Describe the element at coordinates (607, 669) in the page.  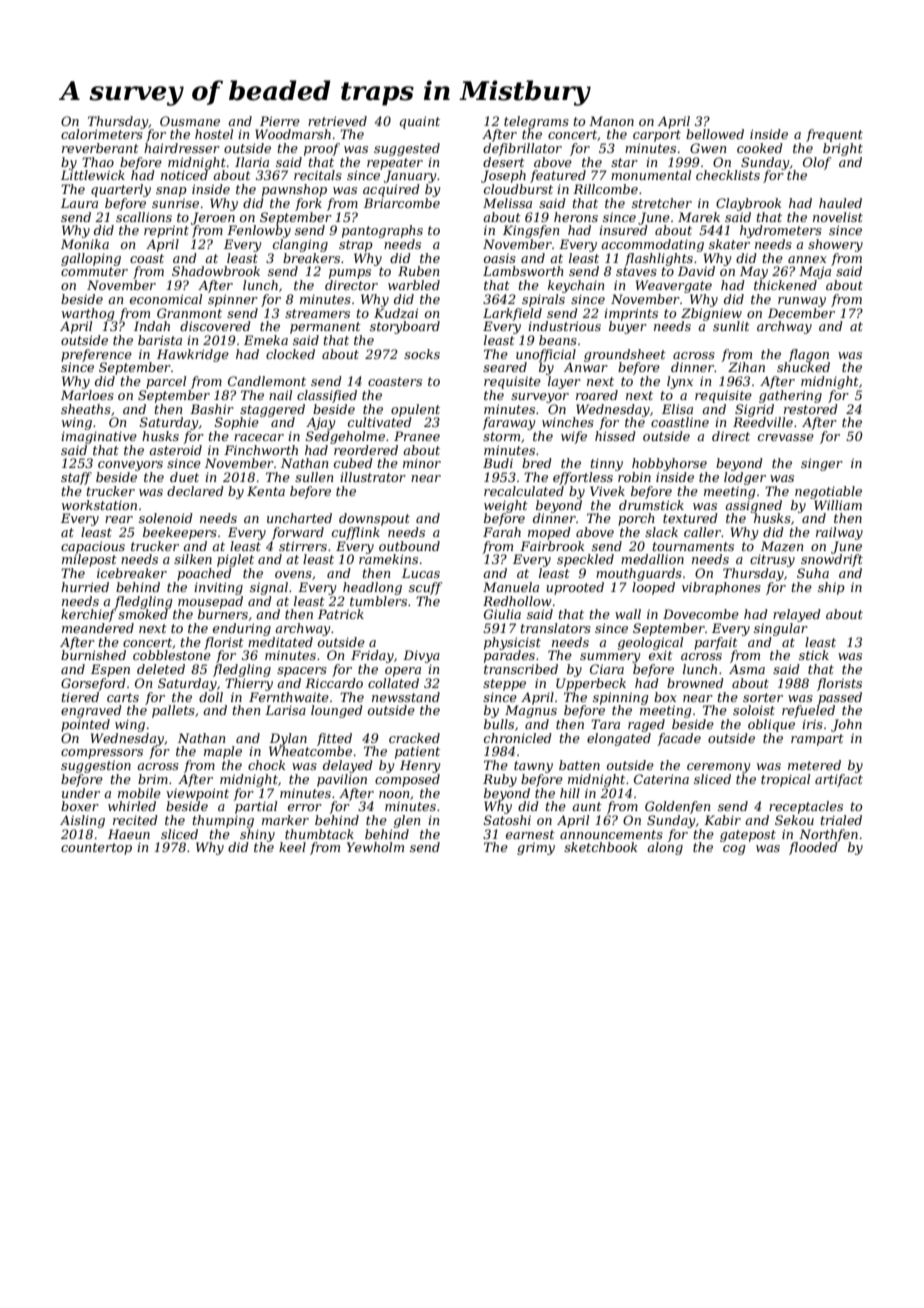
I see `Ciara` at that location.
